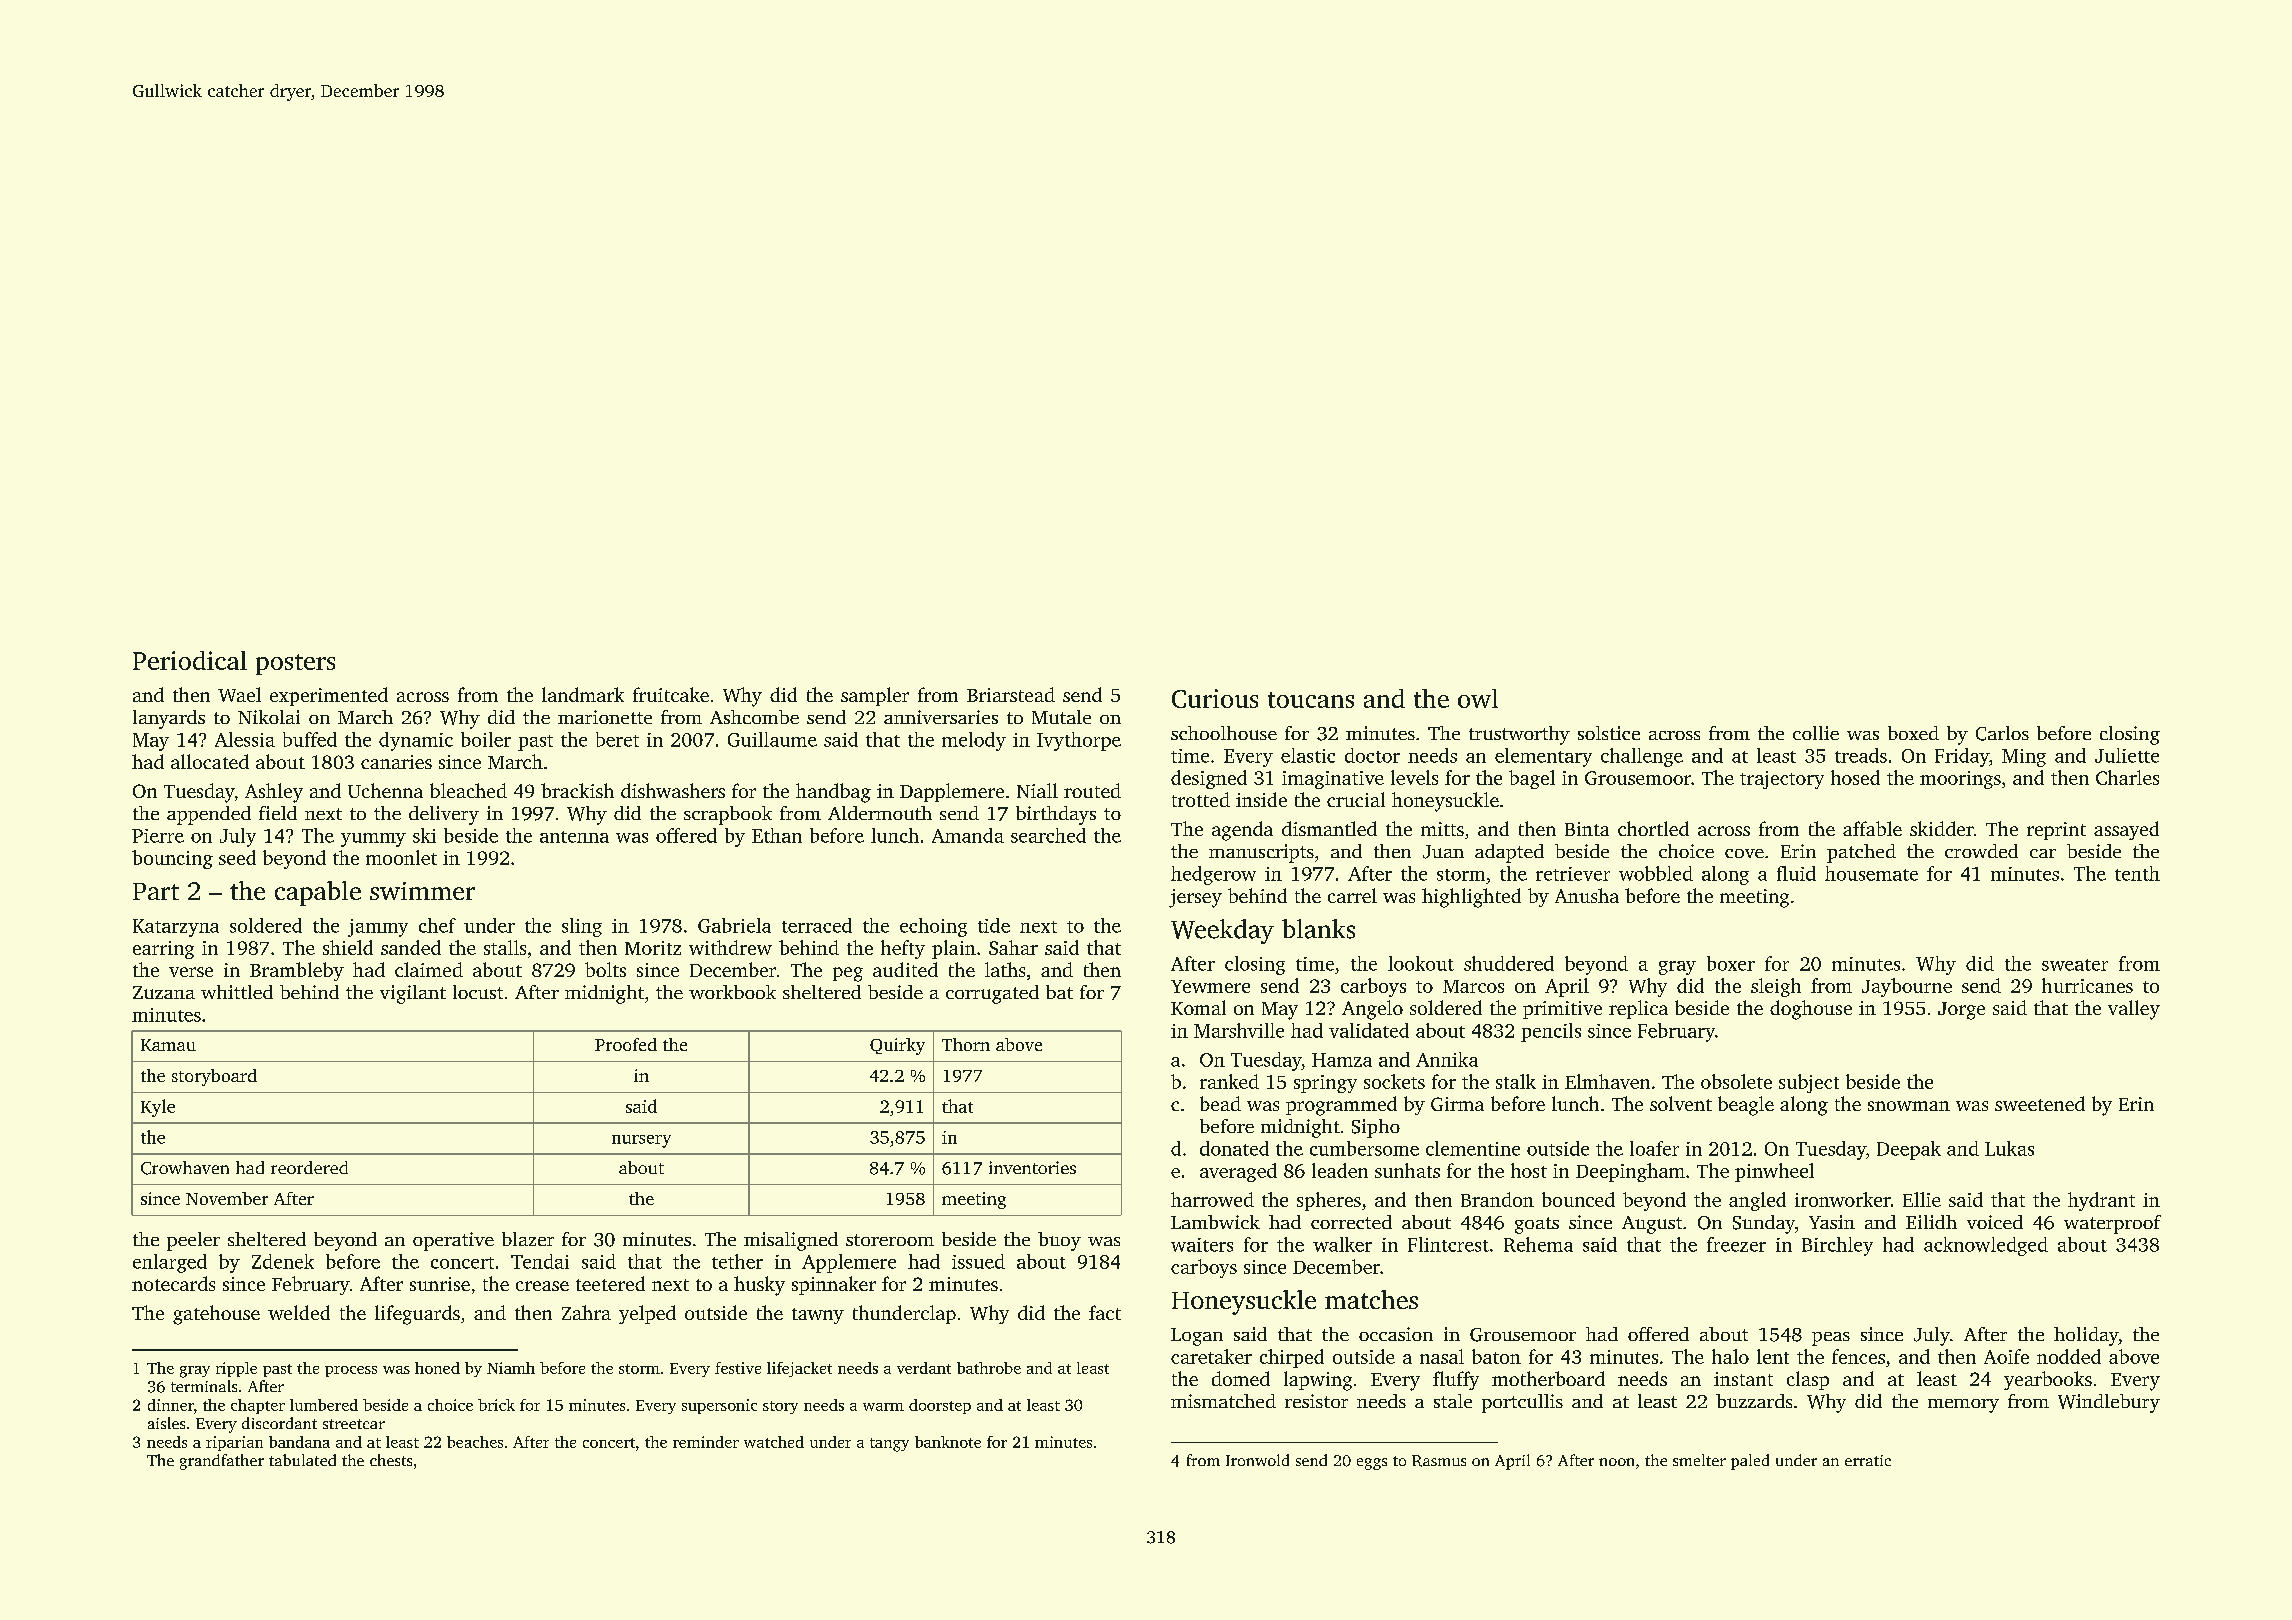  Describe the element at coordinates (309, 1167) in the screenshot. I see `reordered` at that location.
